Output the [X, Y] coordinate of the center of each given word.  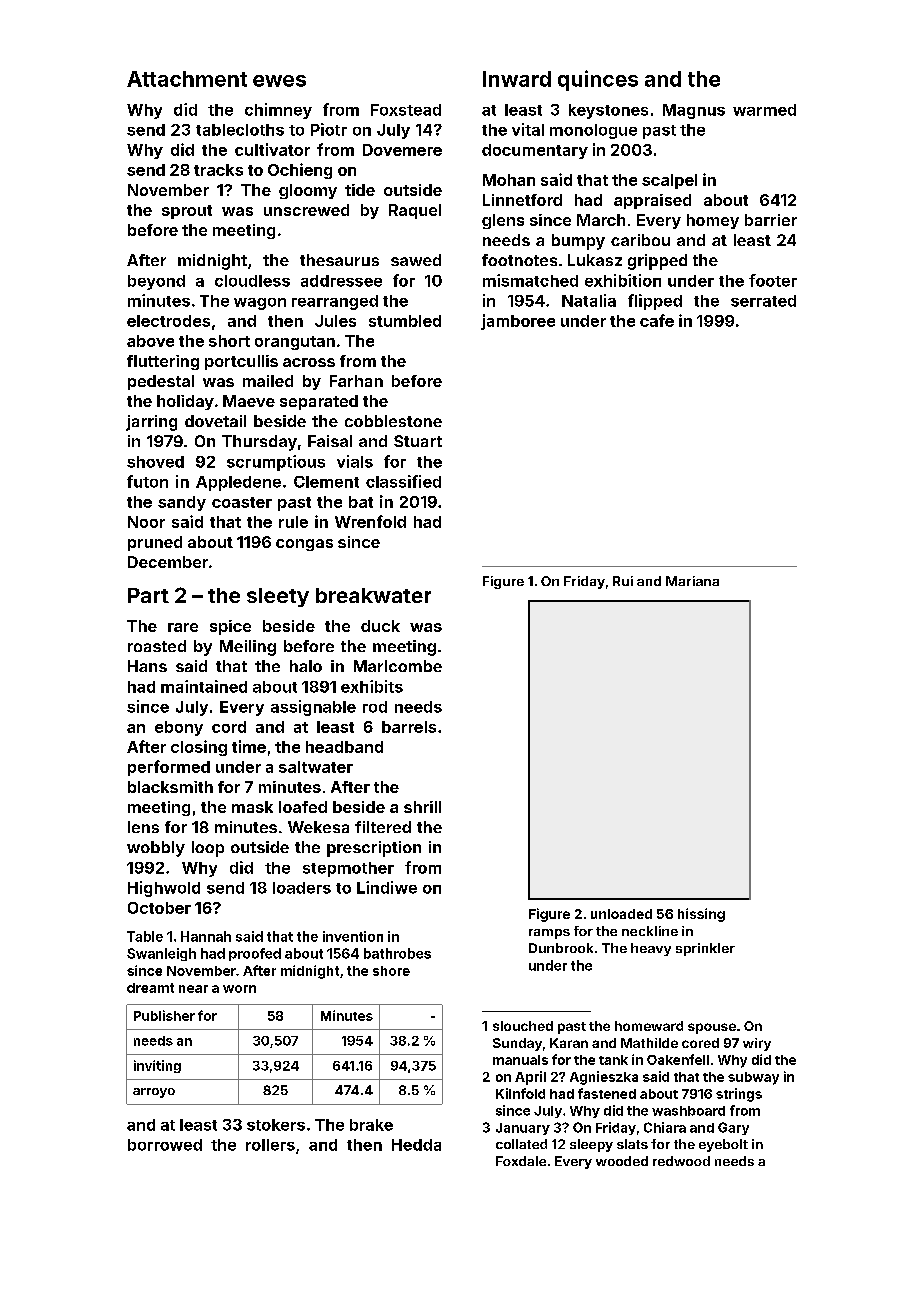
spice [230, 627]
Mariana [692, 581]
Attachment [187, 79]
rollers [270, 1145]
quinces [598, 80]
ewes [279, 81]
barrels [409, 727]
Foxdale [521, 1161]
